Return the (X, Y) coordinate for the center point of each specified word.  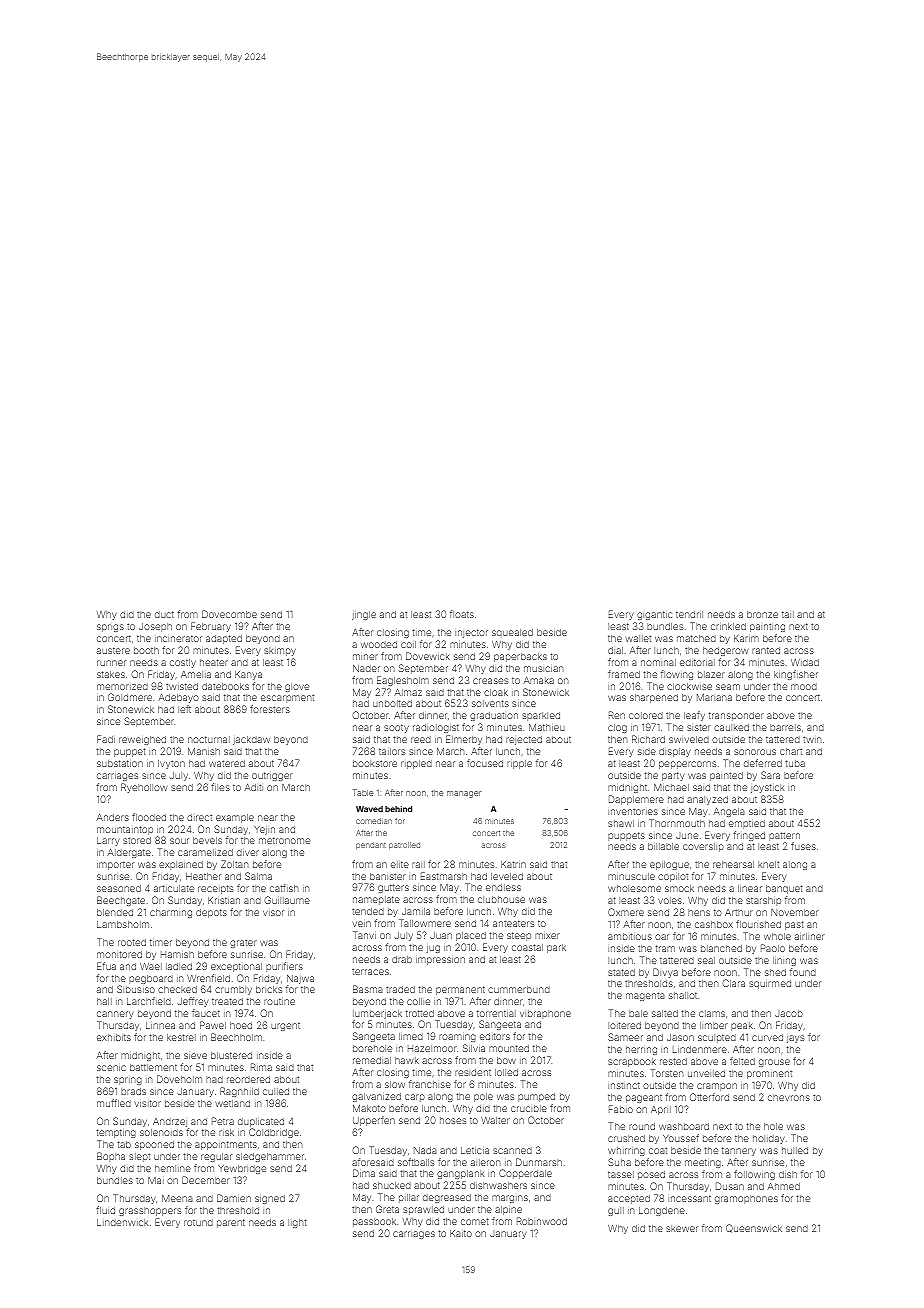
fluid (105, 1210)
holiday (769, 1139)
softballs (416, 1162)
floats (462, 614)
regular (216, 1157)
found (803, 972)
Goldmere (130, 697)
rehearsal (733, 864)
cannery (115, 1015)
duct (164, 614)
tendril (689, 614)
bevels (207, 840)
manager (464, 794)
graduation (494, 716)
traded (400, 989)
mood (804, 686)
